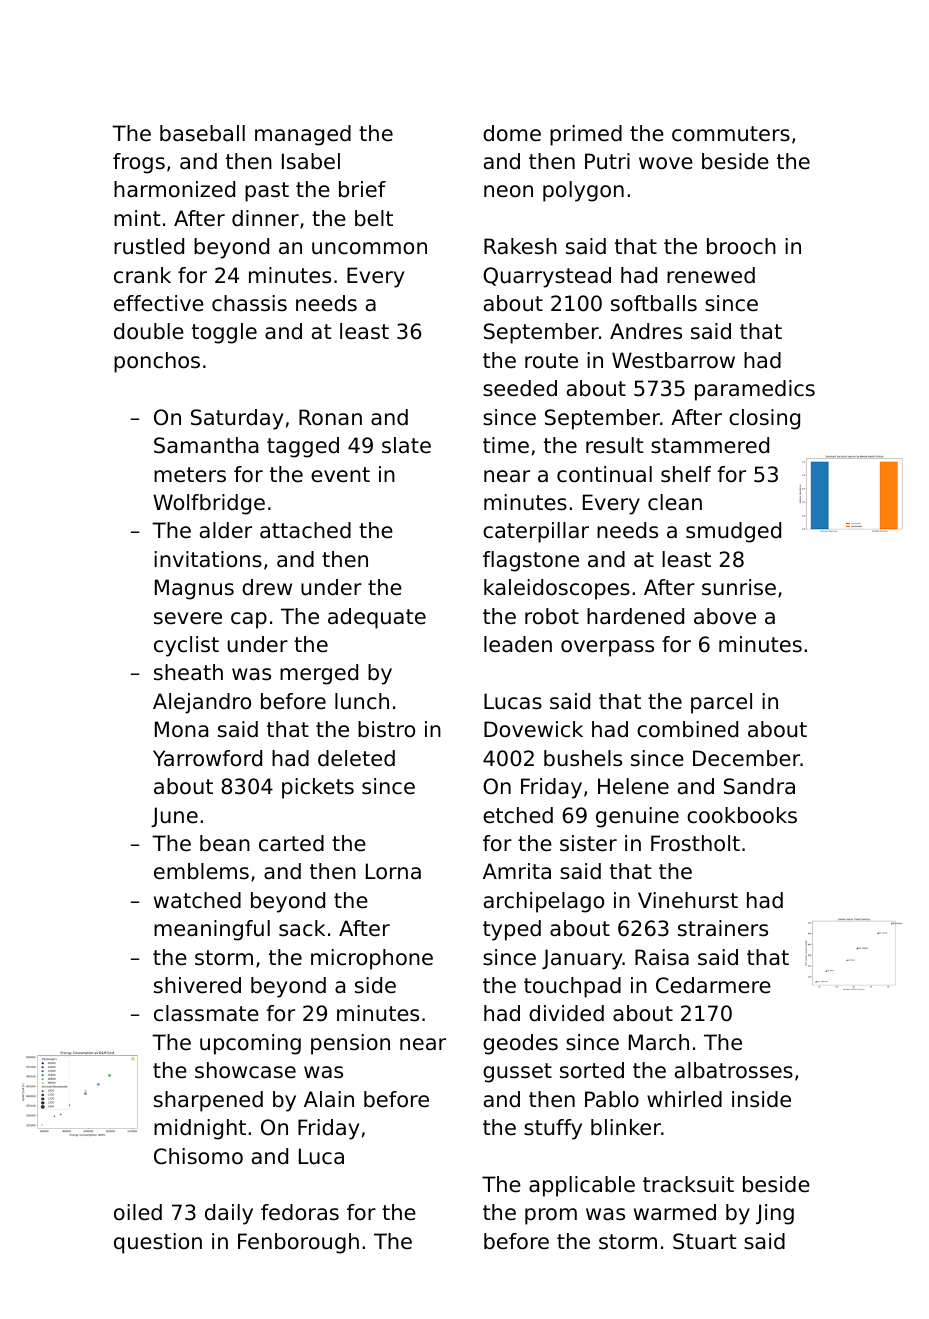 This page has width=929, height=1319. What do you see at coordinates (188, 672) in the page?
I see `sheath` at bounding box center [188, 672].
